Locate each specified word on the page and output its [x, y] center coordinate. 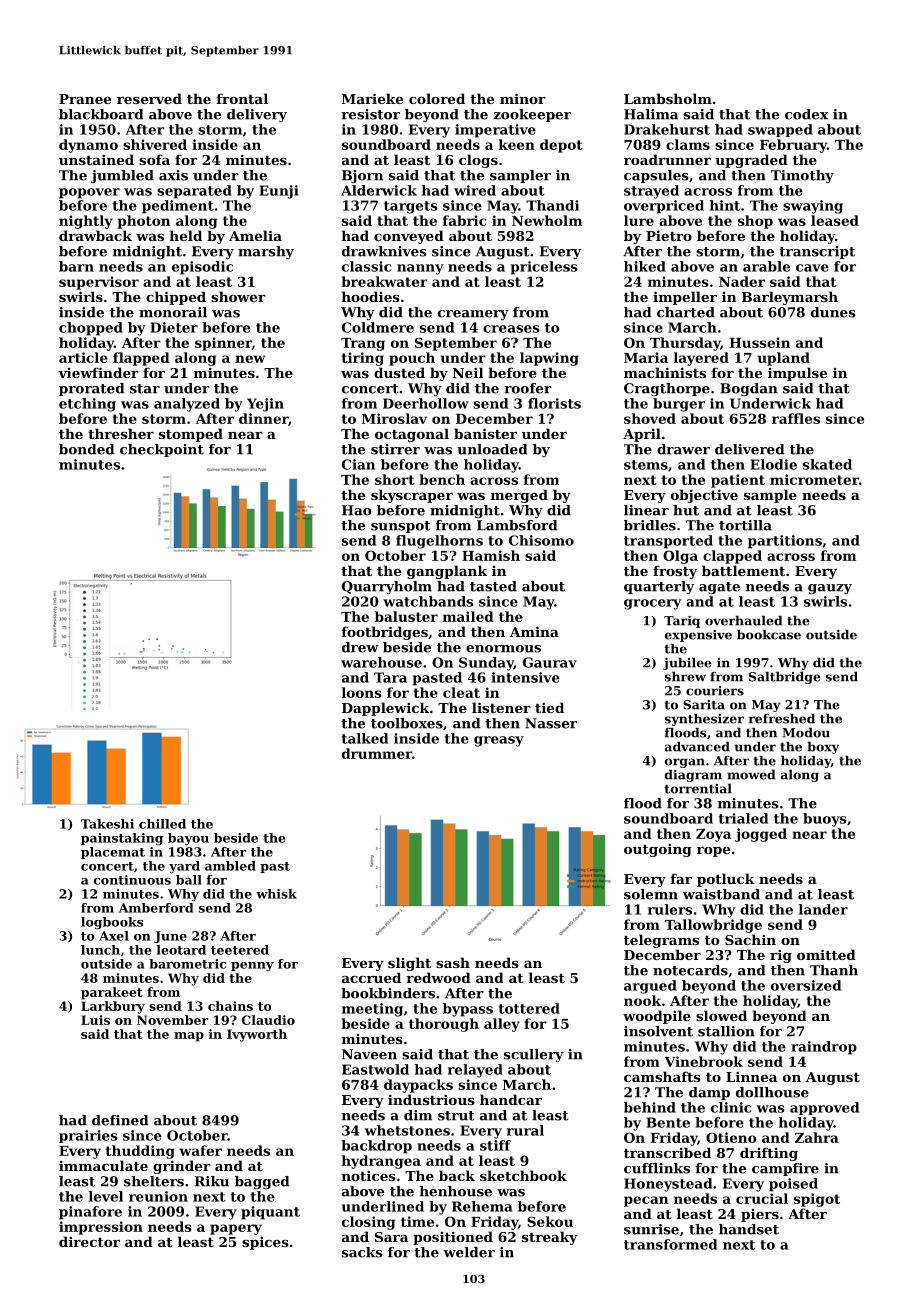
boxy [823, 747]
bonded [86, 449]
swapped [780, 130]
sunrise [651, 1229]
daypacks [418, 1086]
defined [120, 1120]
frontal [242, 98]
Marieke [372, 98]
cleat [461, 692]
